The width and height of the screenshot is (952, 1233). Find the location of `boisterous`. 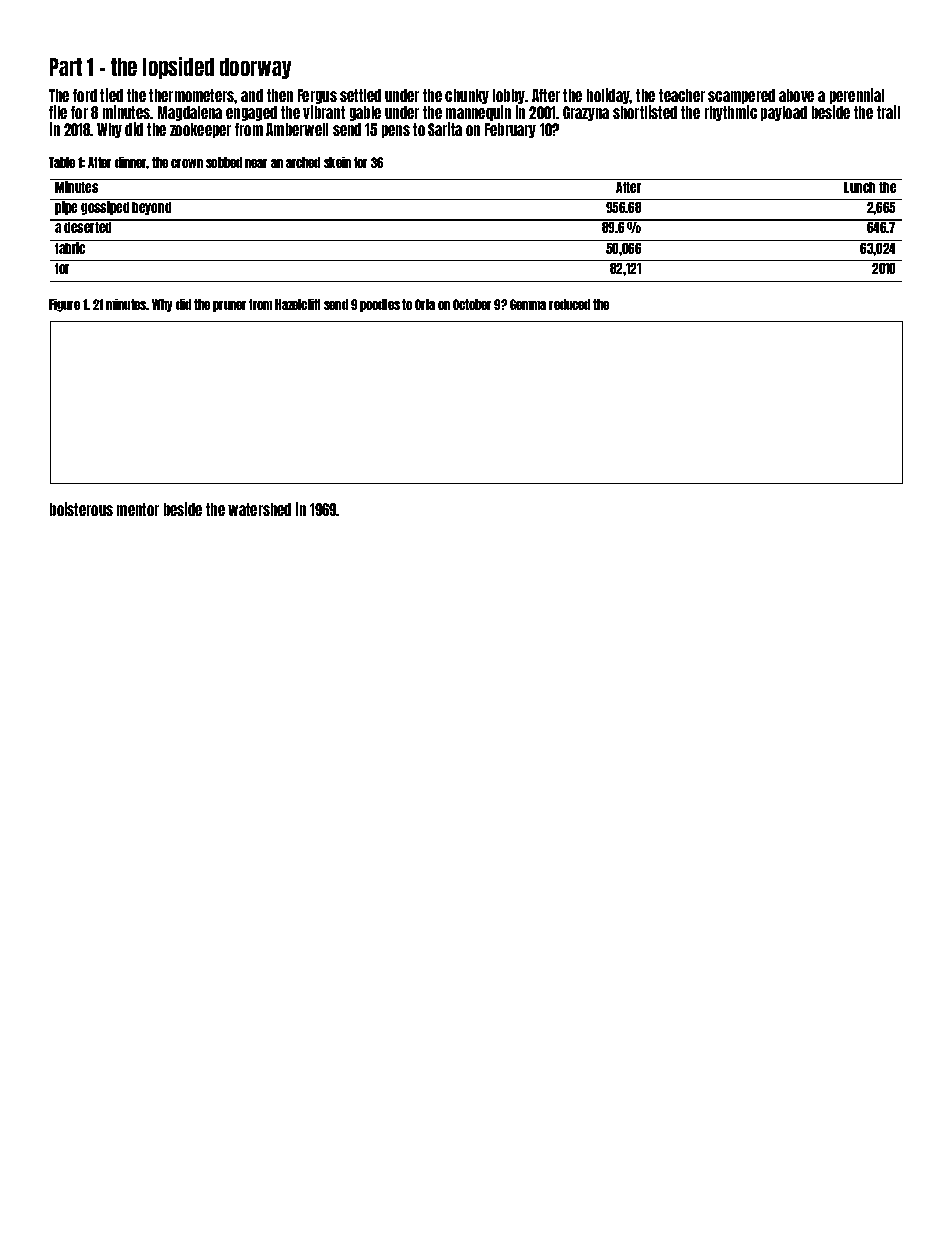

boisterous is located at coordinates (81, 509).
